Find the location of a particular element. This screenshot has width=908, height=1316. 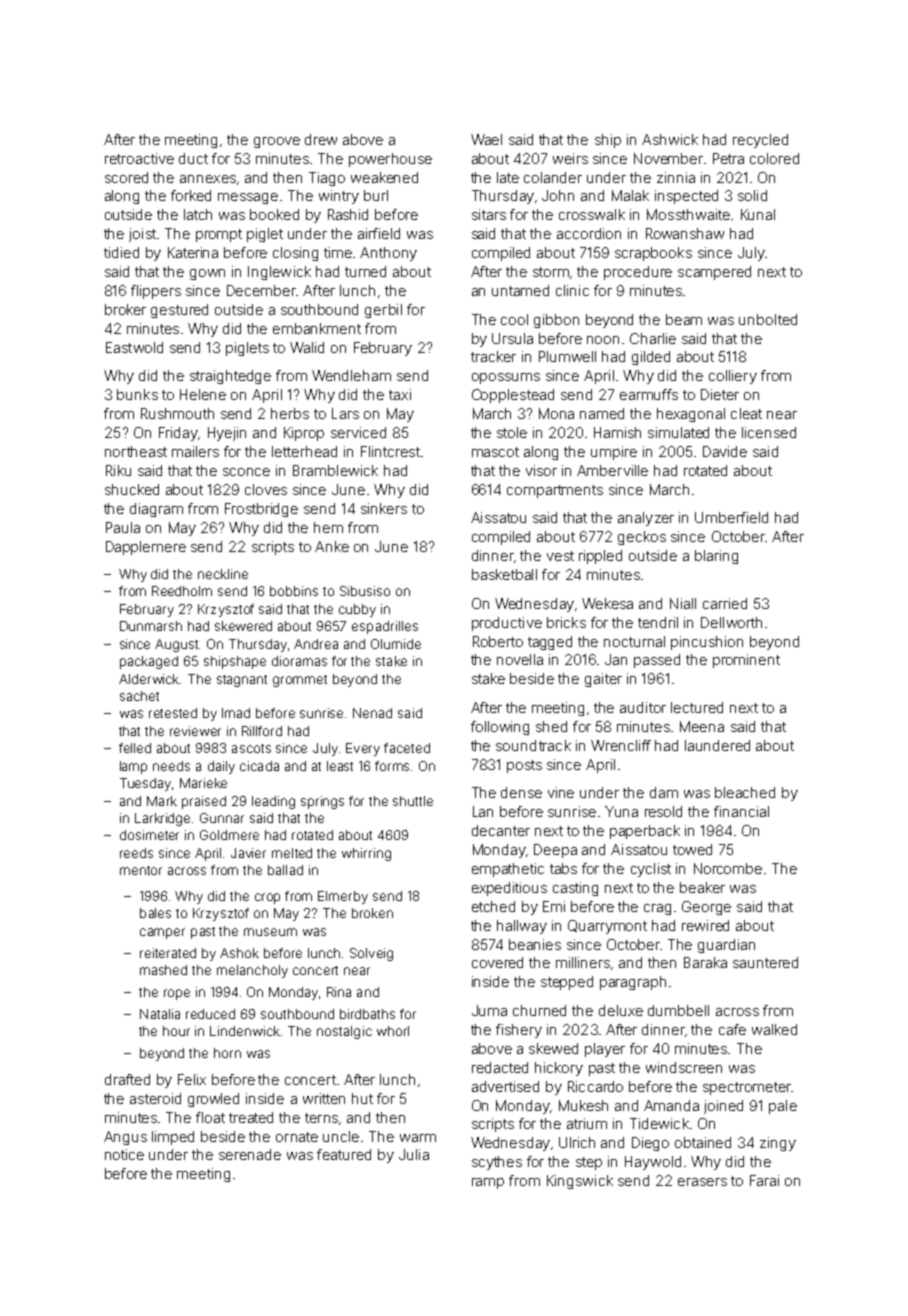

redacted is located at coordinates (500, 1067).
